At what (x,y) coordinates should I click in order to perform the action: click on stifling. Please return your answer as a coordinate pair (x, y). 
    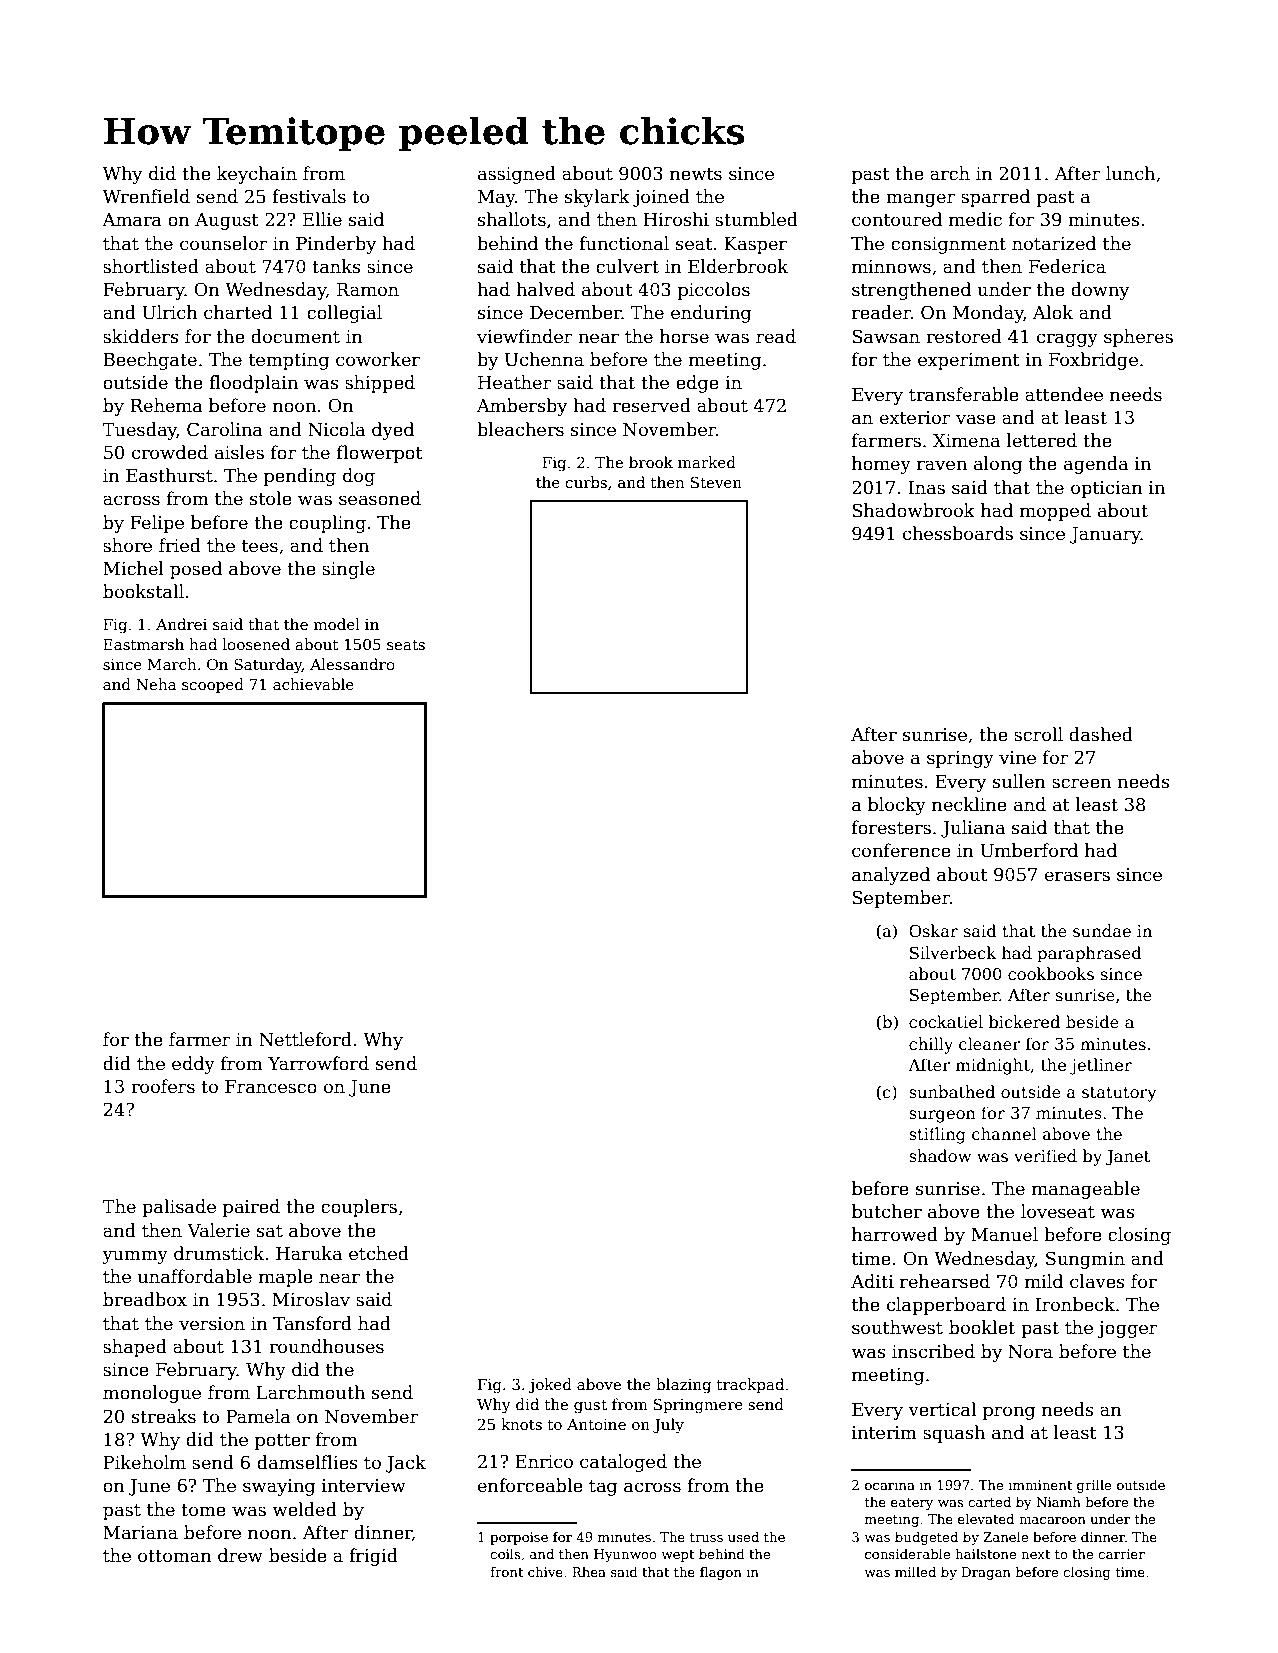
    Looking at the image, I should click on (937, 1135).
